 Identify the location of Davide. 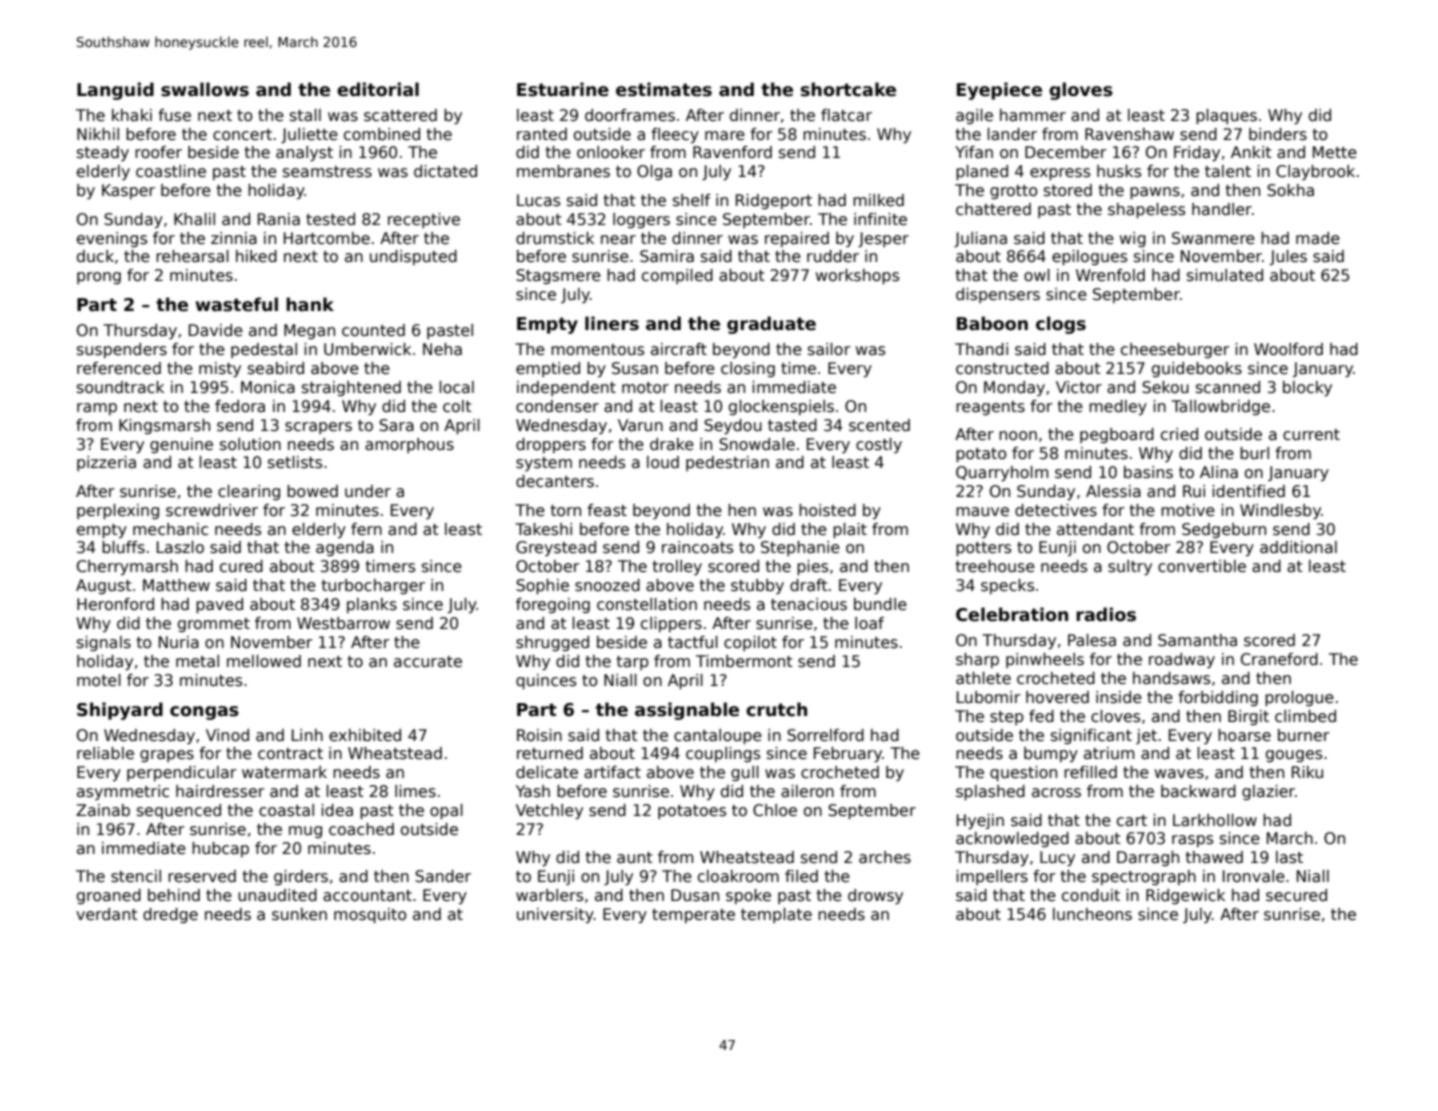
(216, 330).
